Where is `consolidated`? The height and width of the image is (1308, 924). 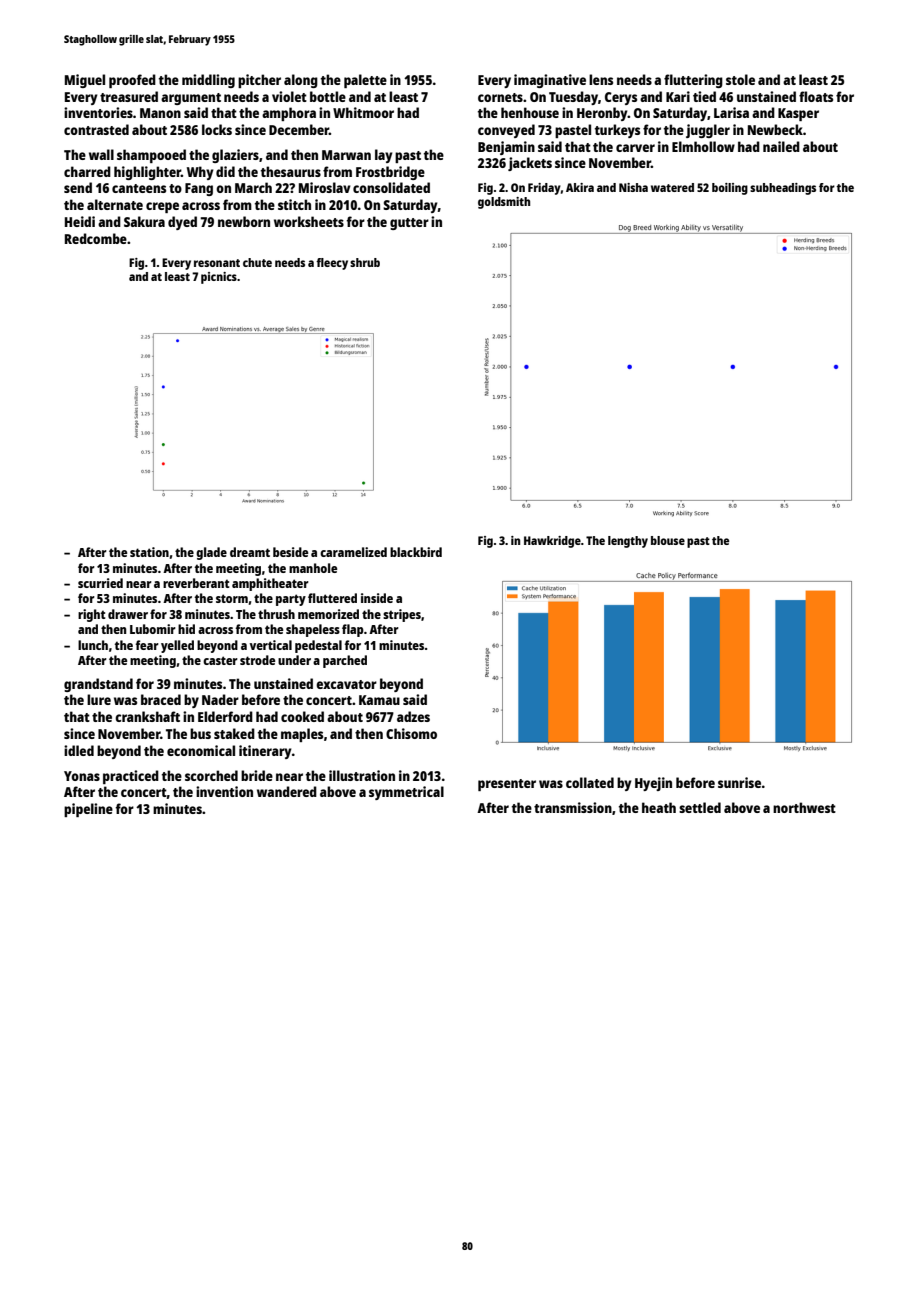 consolidated is located at coordinates (391, 187).
